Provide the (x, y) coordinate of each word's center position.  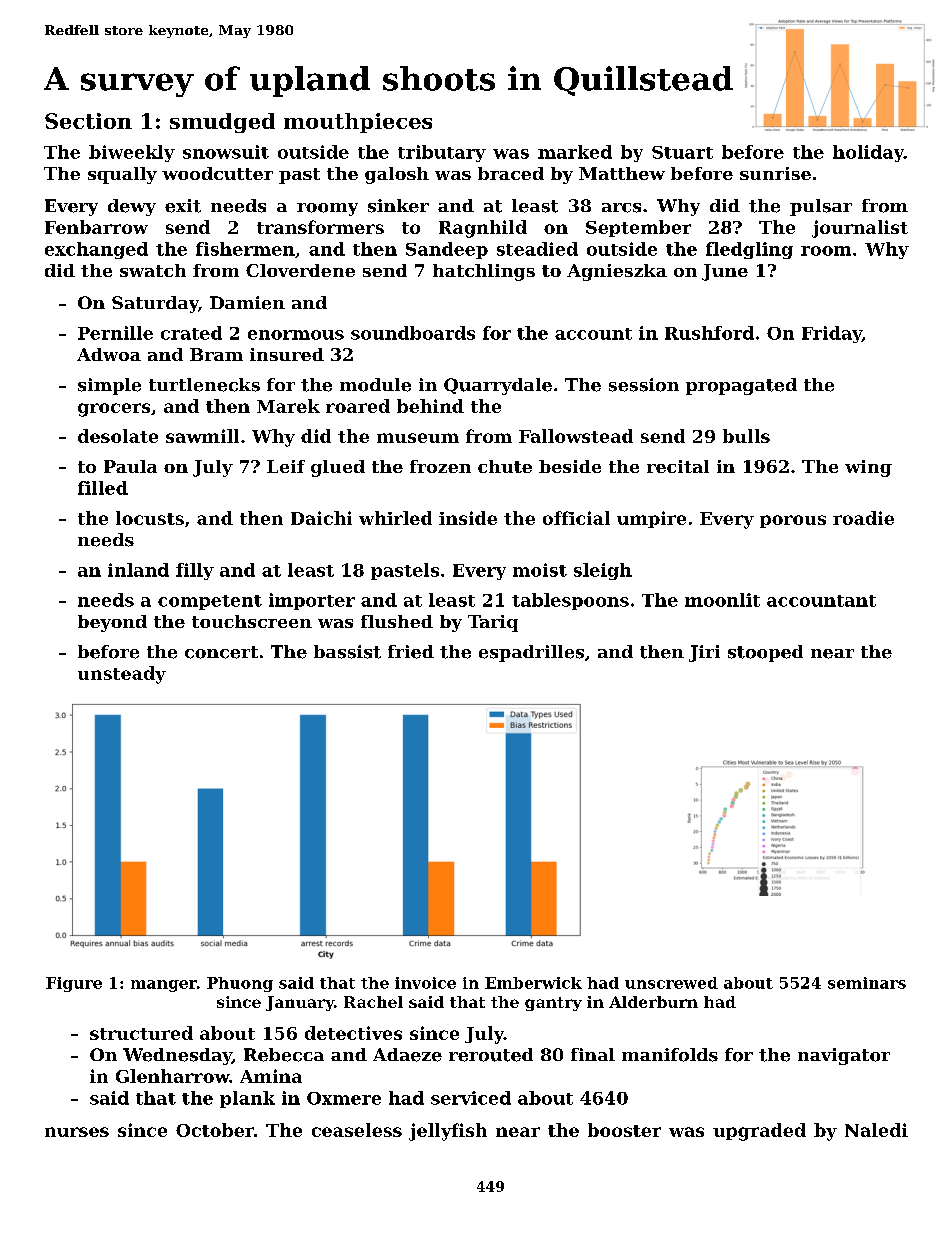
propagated (741, 386)
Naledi (876, 1130)
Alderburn (653, 1002)
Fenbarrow (96, 227)
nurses (77, 1132)
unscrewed (671, 983)
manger (164, 986)
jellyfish (448, 1132)
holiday (868, 153)
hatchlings (484, 272)
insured (287, 354)
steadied (537, 249)
